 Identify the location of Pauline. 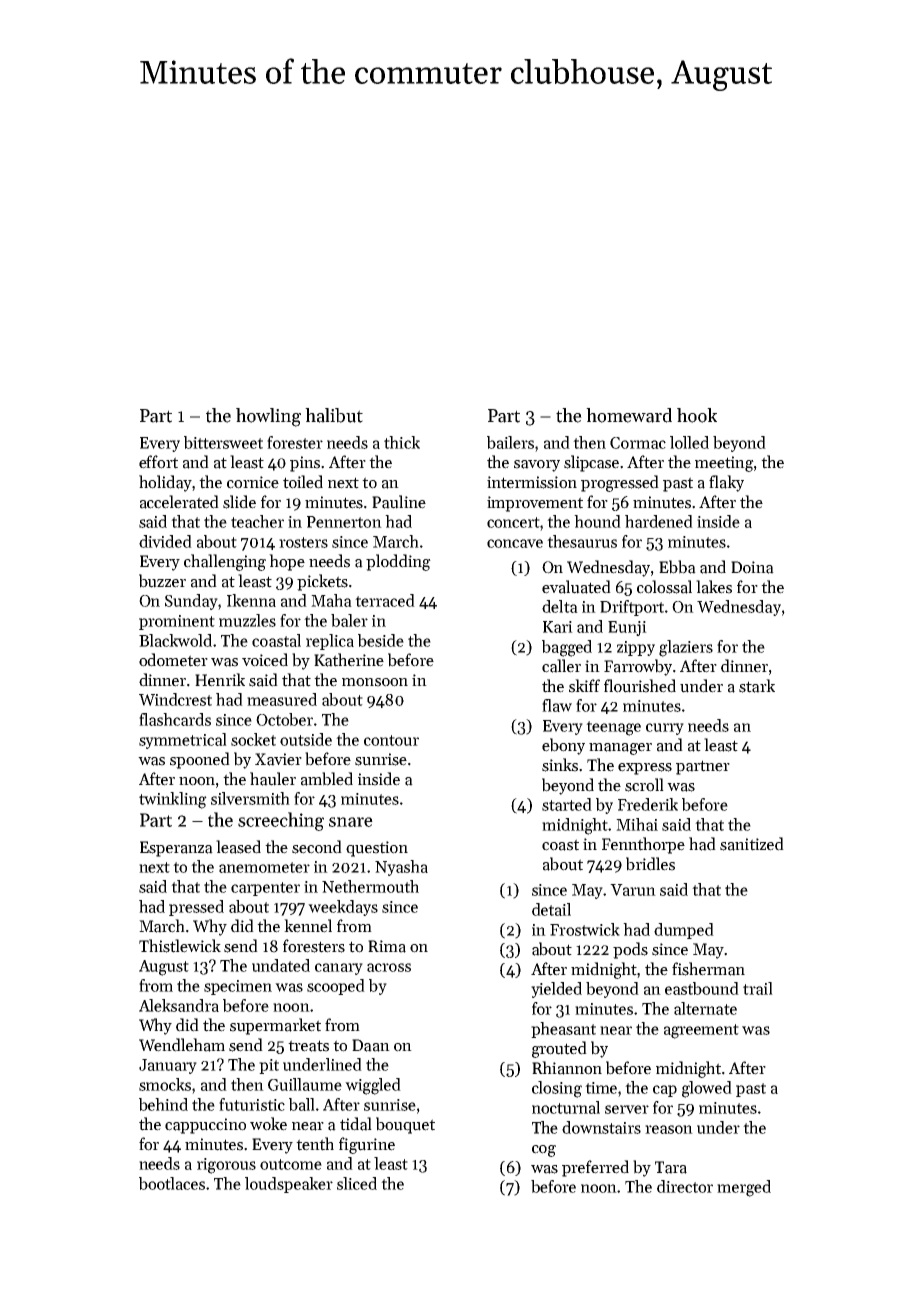
(399, 502).
